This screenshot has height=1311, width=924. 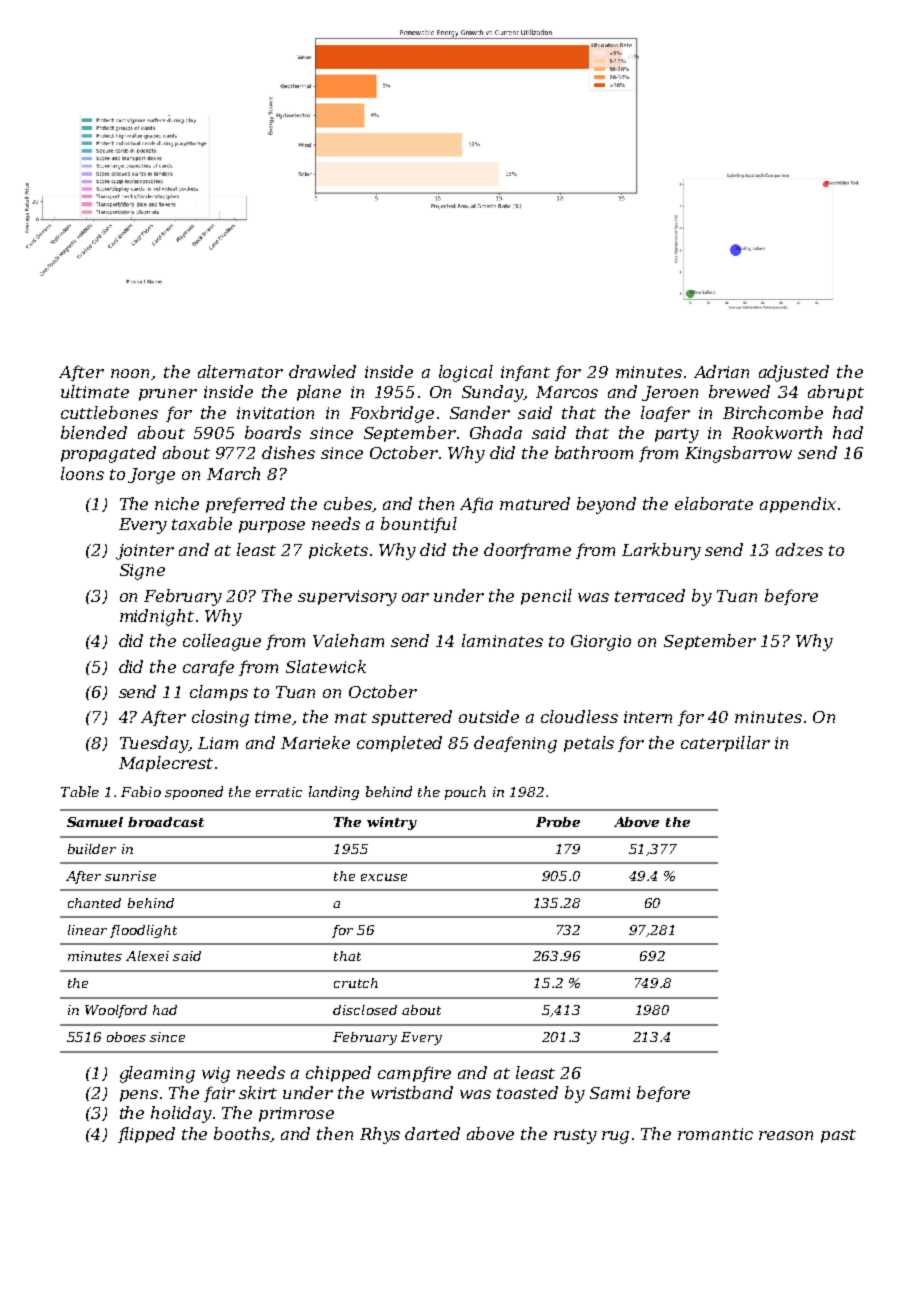 What do you see at coordinates (725, 744) in the screenshot?
I see `caterpillar` at bounding box center [725, 744].
